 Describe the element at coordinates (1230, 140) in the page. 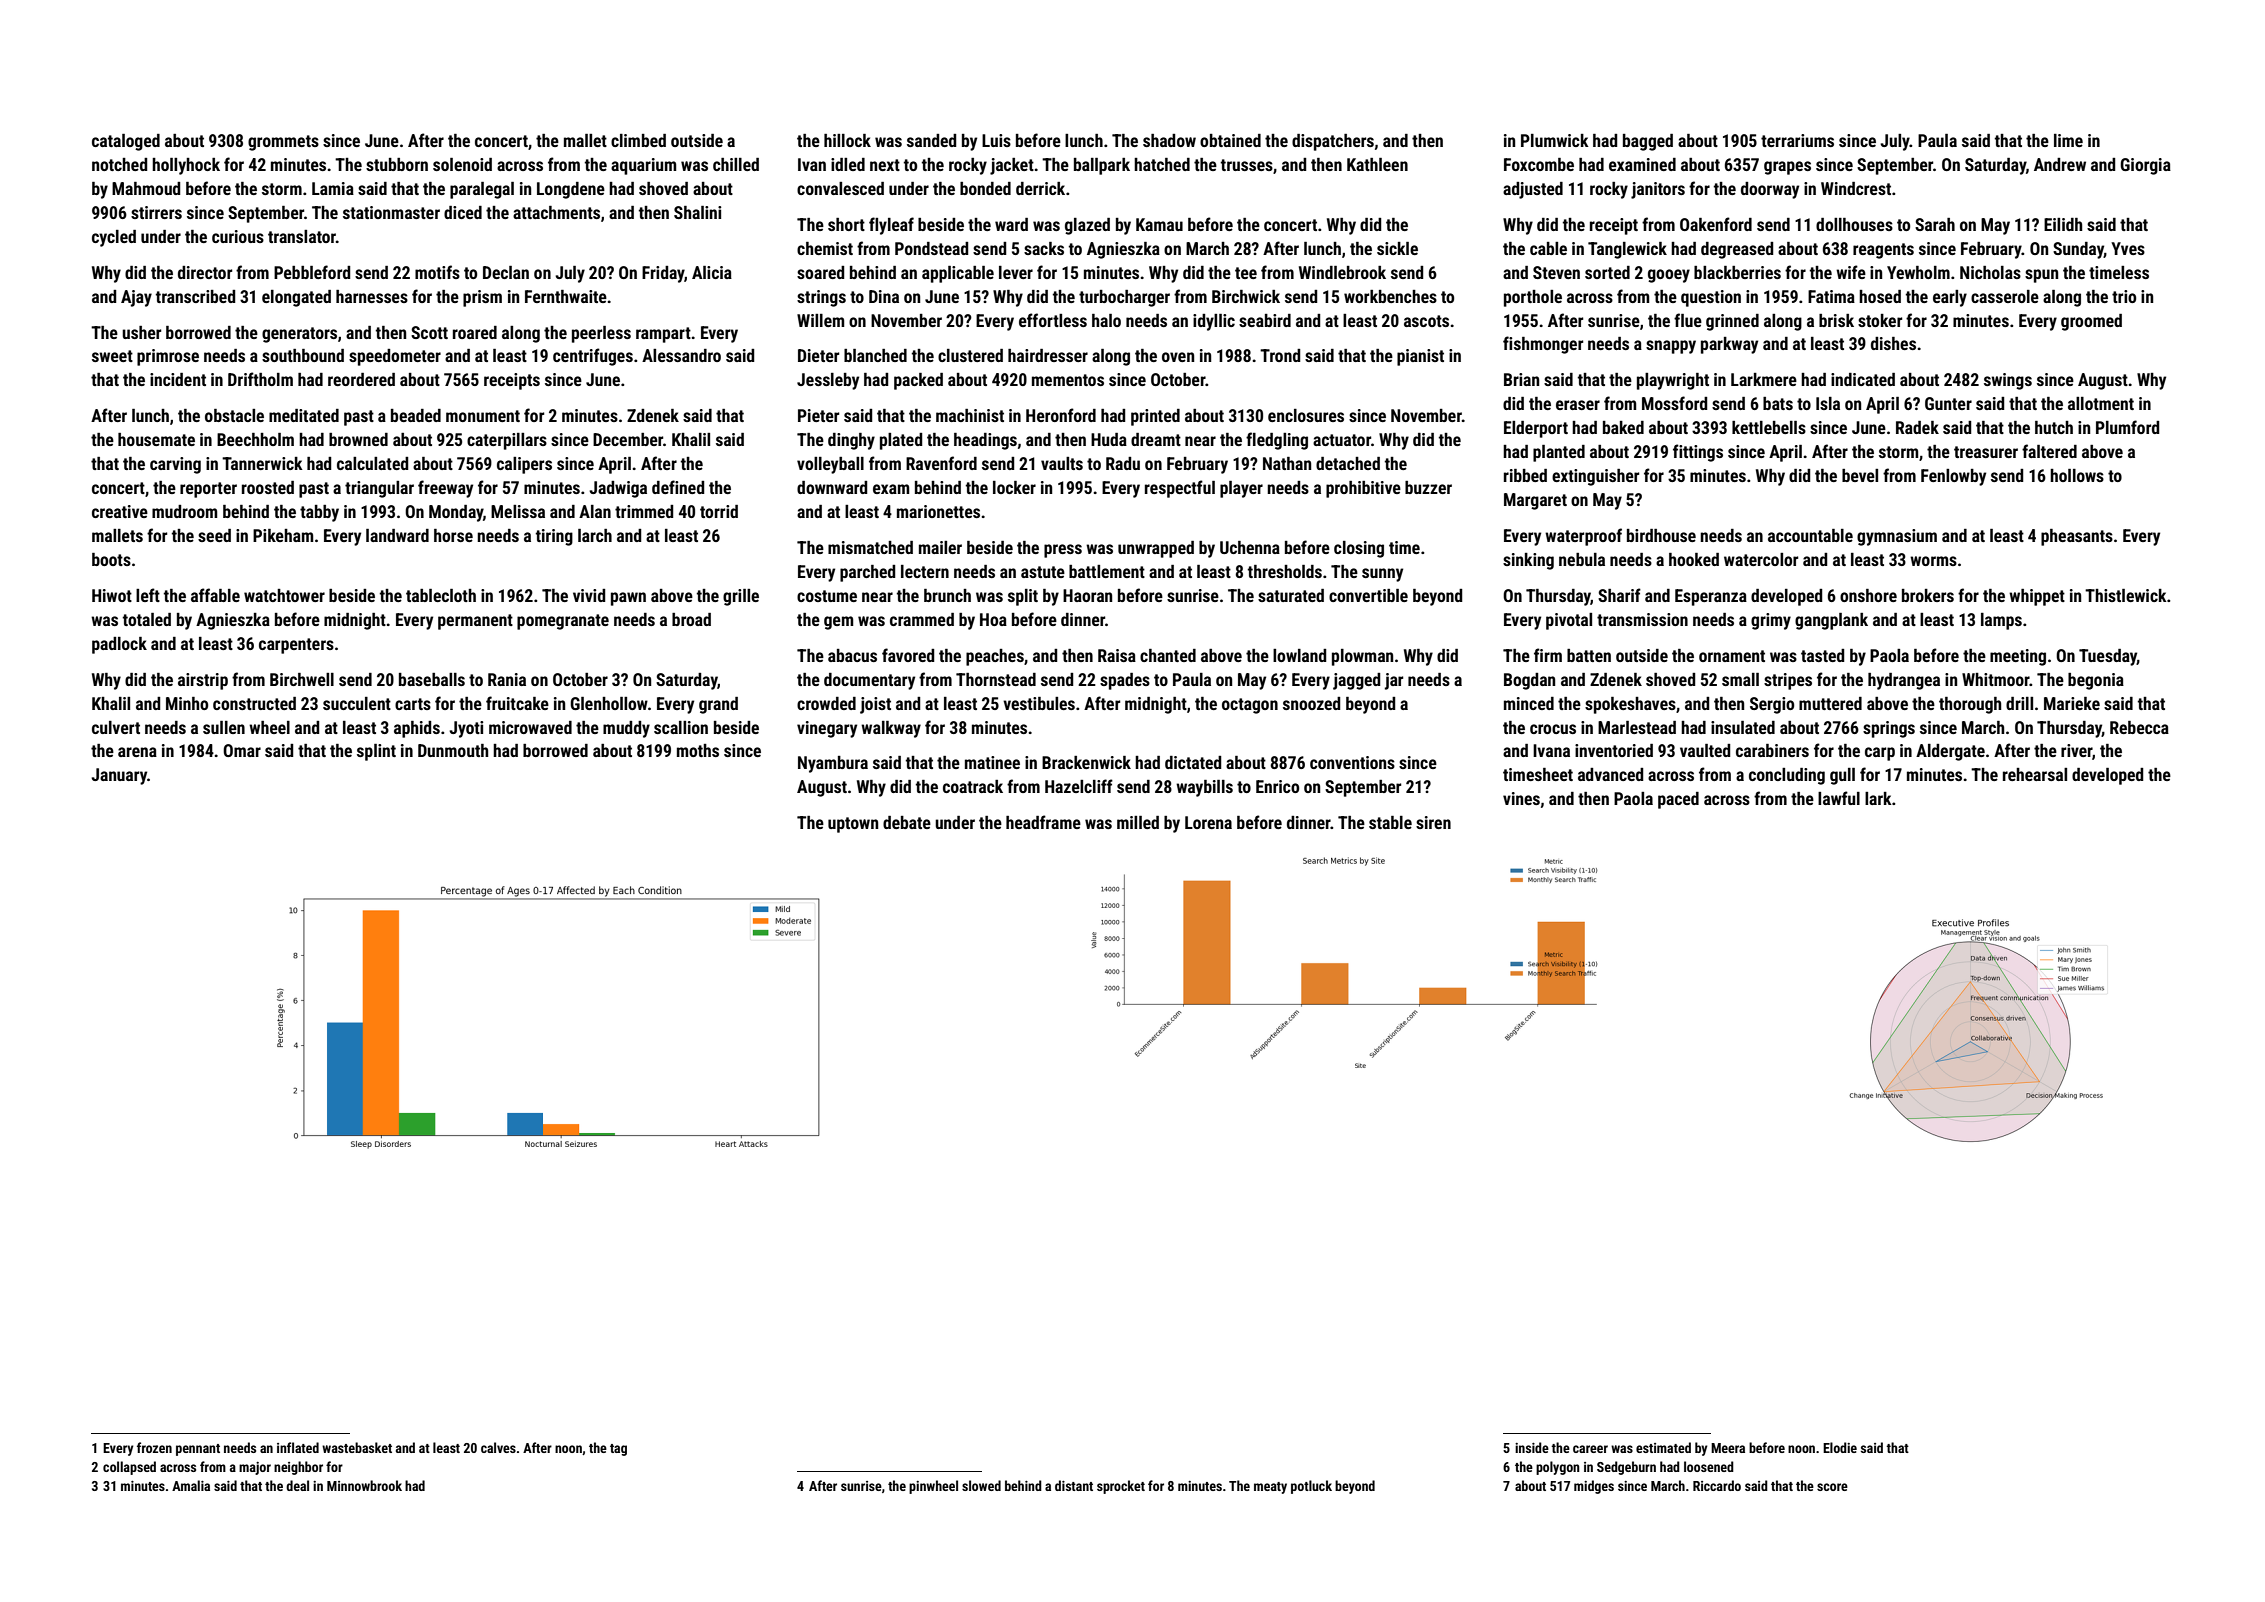

I see `obtained` at that location.
